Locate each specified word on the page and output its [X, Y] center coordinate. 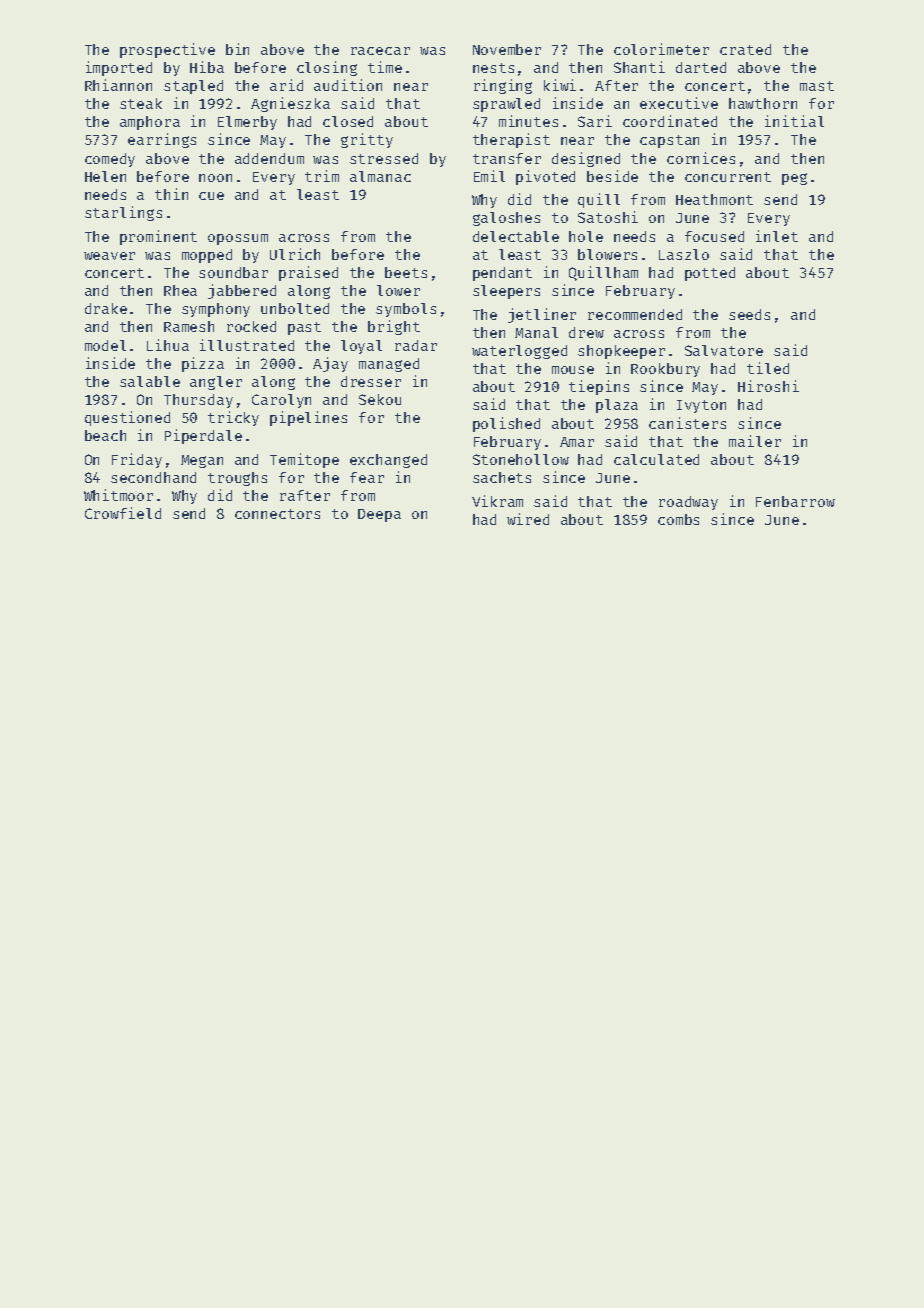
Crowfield [123, 513]
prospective [167, 50]
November [507, 49]
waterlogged [519, 352]
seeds [749, 314]
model [105, 345]
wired [528, 519]
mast [817, 86]
